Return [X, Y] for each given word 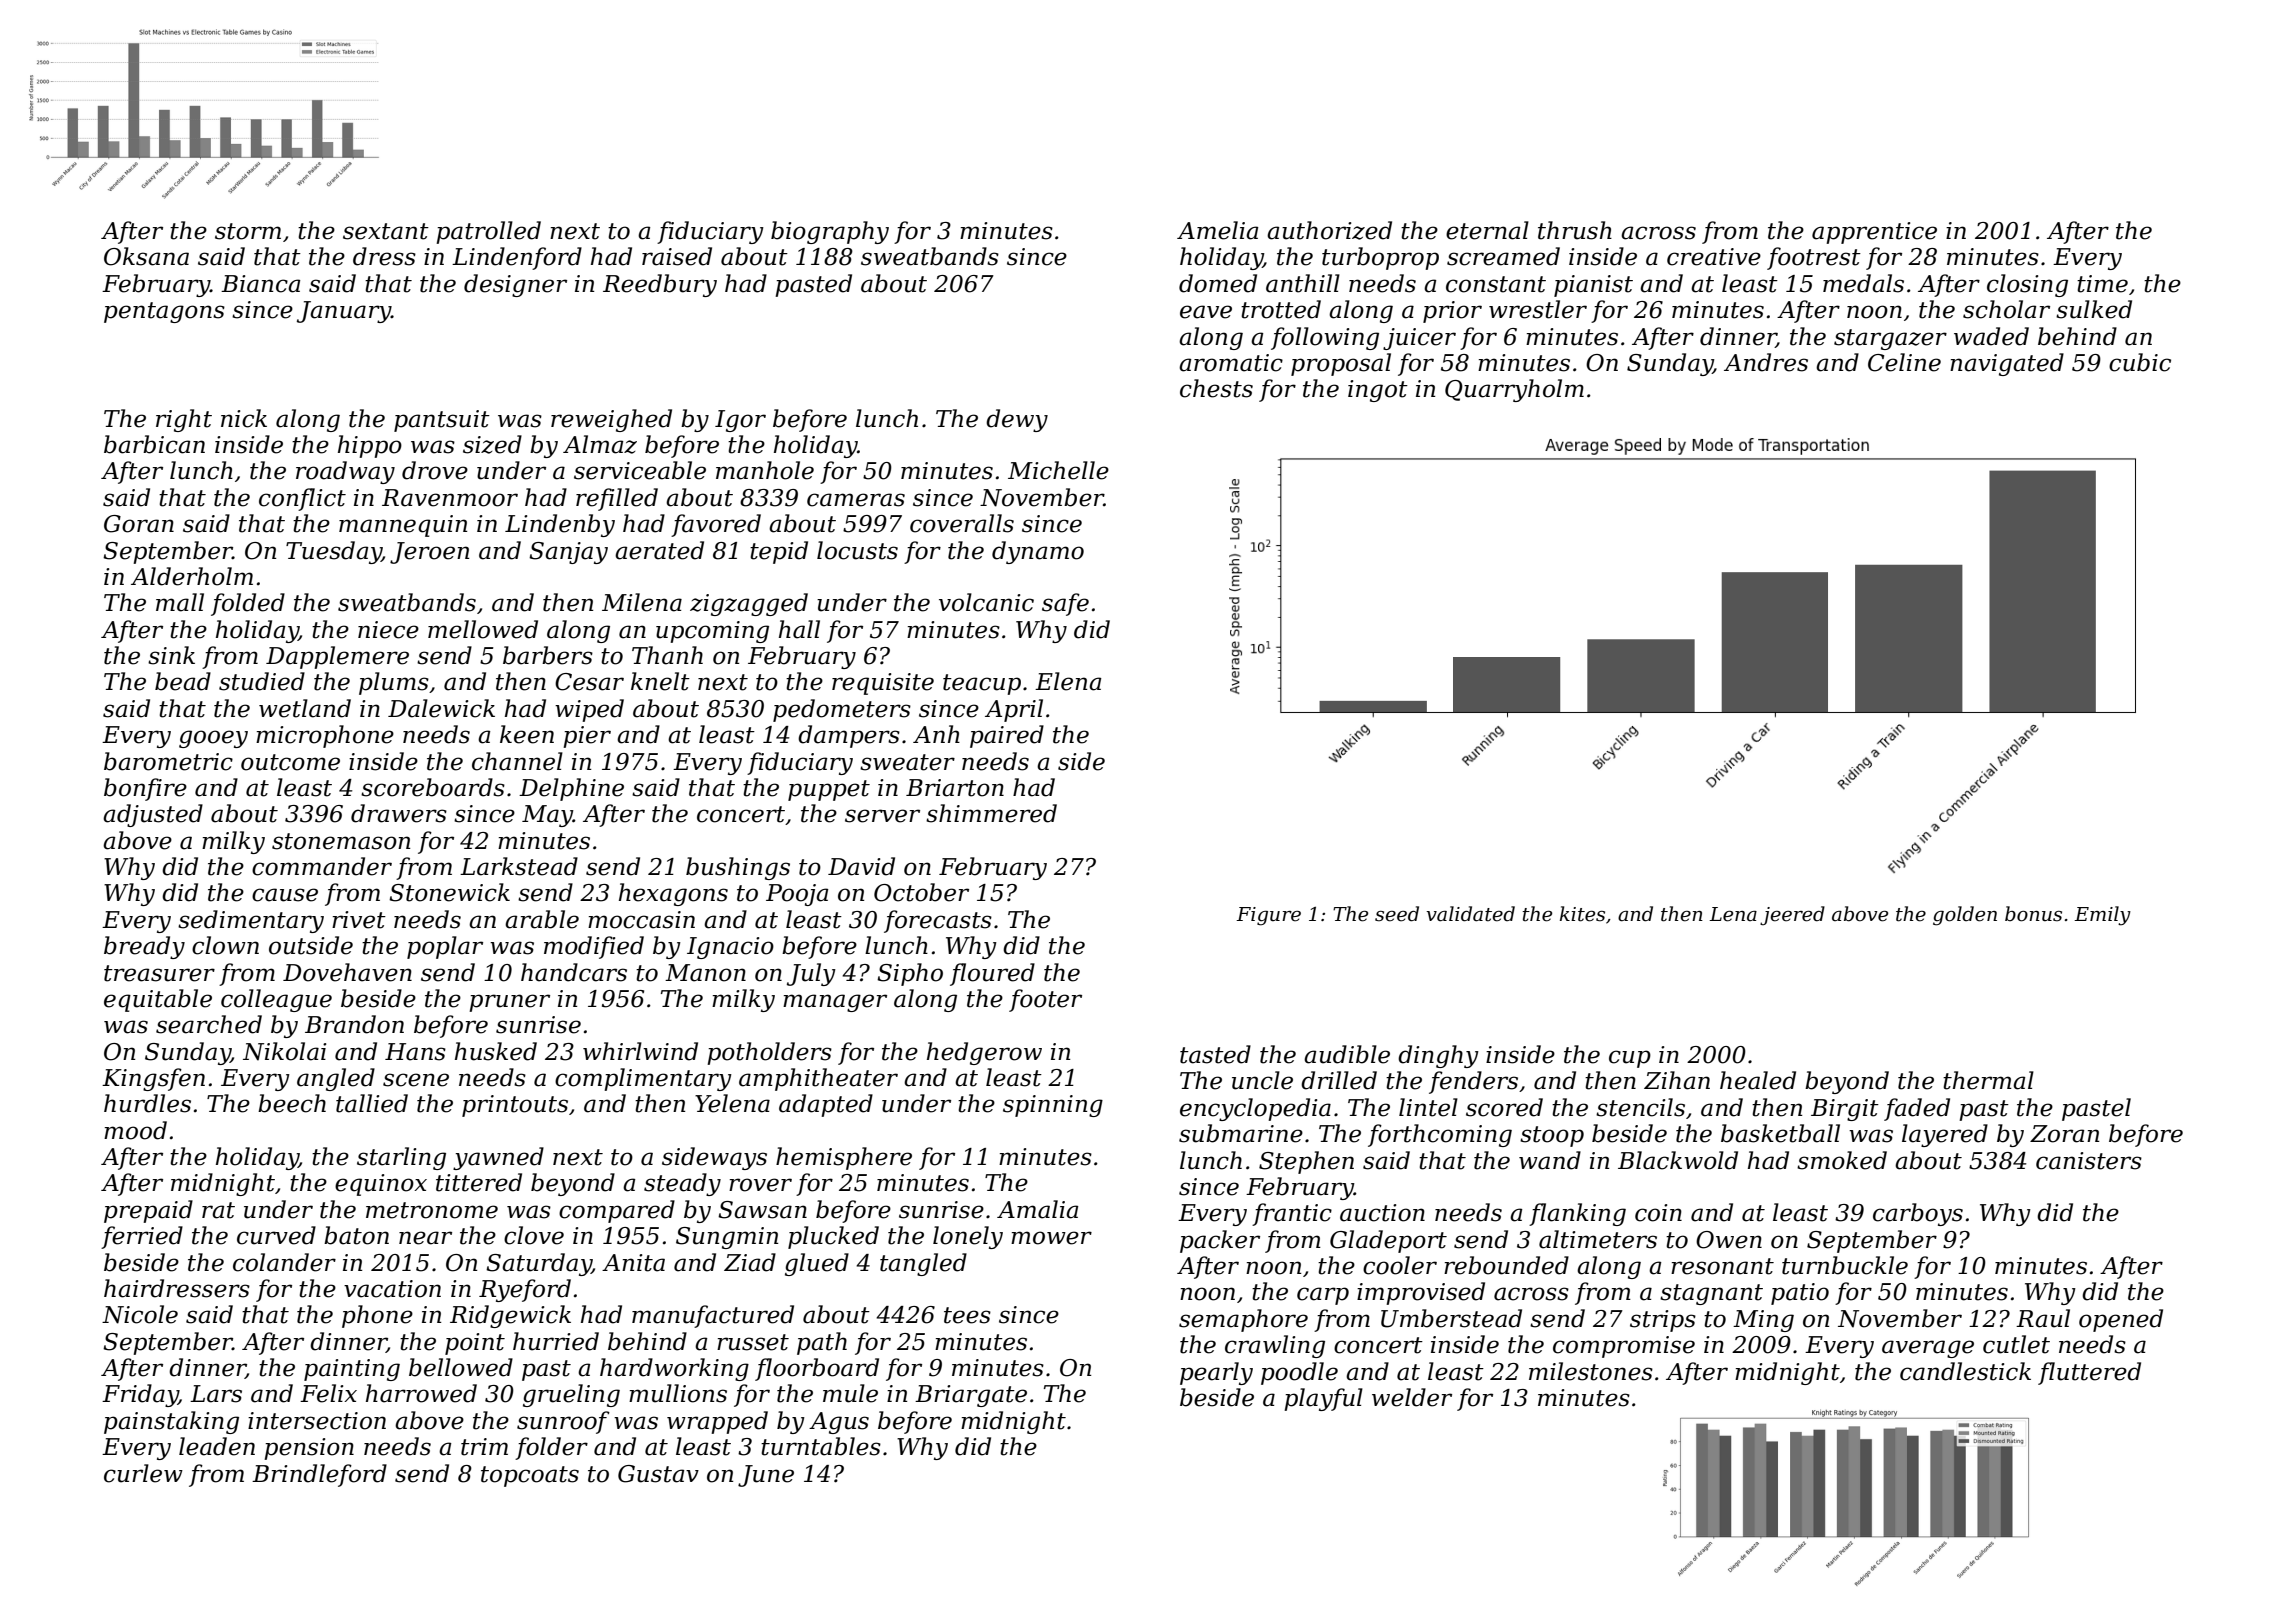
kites [1582, 914]
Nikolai [284, 1051]
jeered [1792, 915]
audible [1347, 1054]
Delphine [571, 789]
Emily [2102, 916]
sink [171, 655]
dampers [849, 736]
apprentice [1874, 233]
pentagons [164, 312]
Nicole [140, 1314]
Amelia [1217, 230]
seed [1397, 914]
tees [967, 1315]
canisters [2089, 1161]
